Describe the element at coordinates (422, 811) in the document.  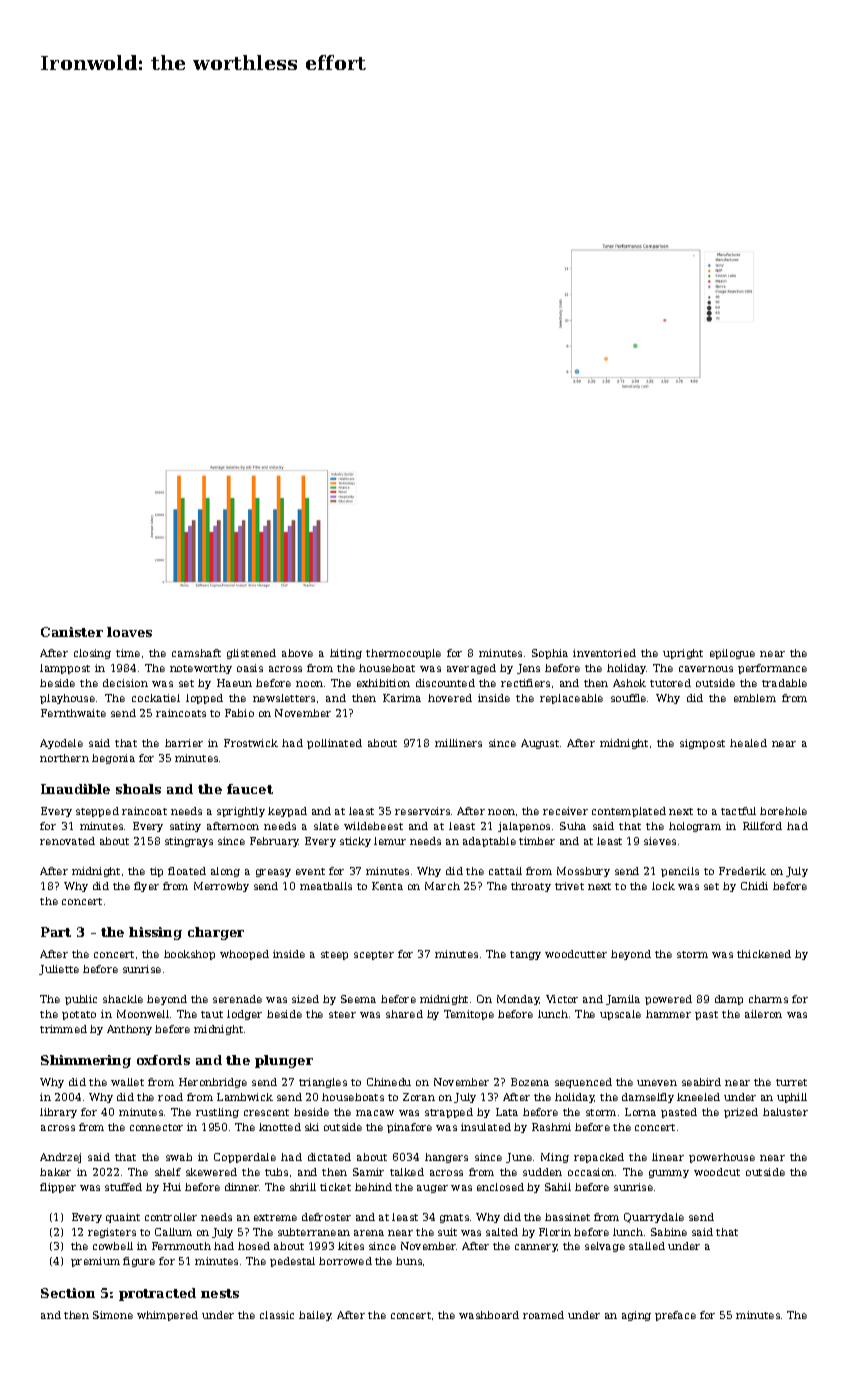
I see `reservoirs` at that location.
